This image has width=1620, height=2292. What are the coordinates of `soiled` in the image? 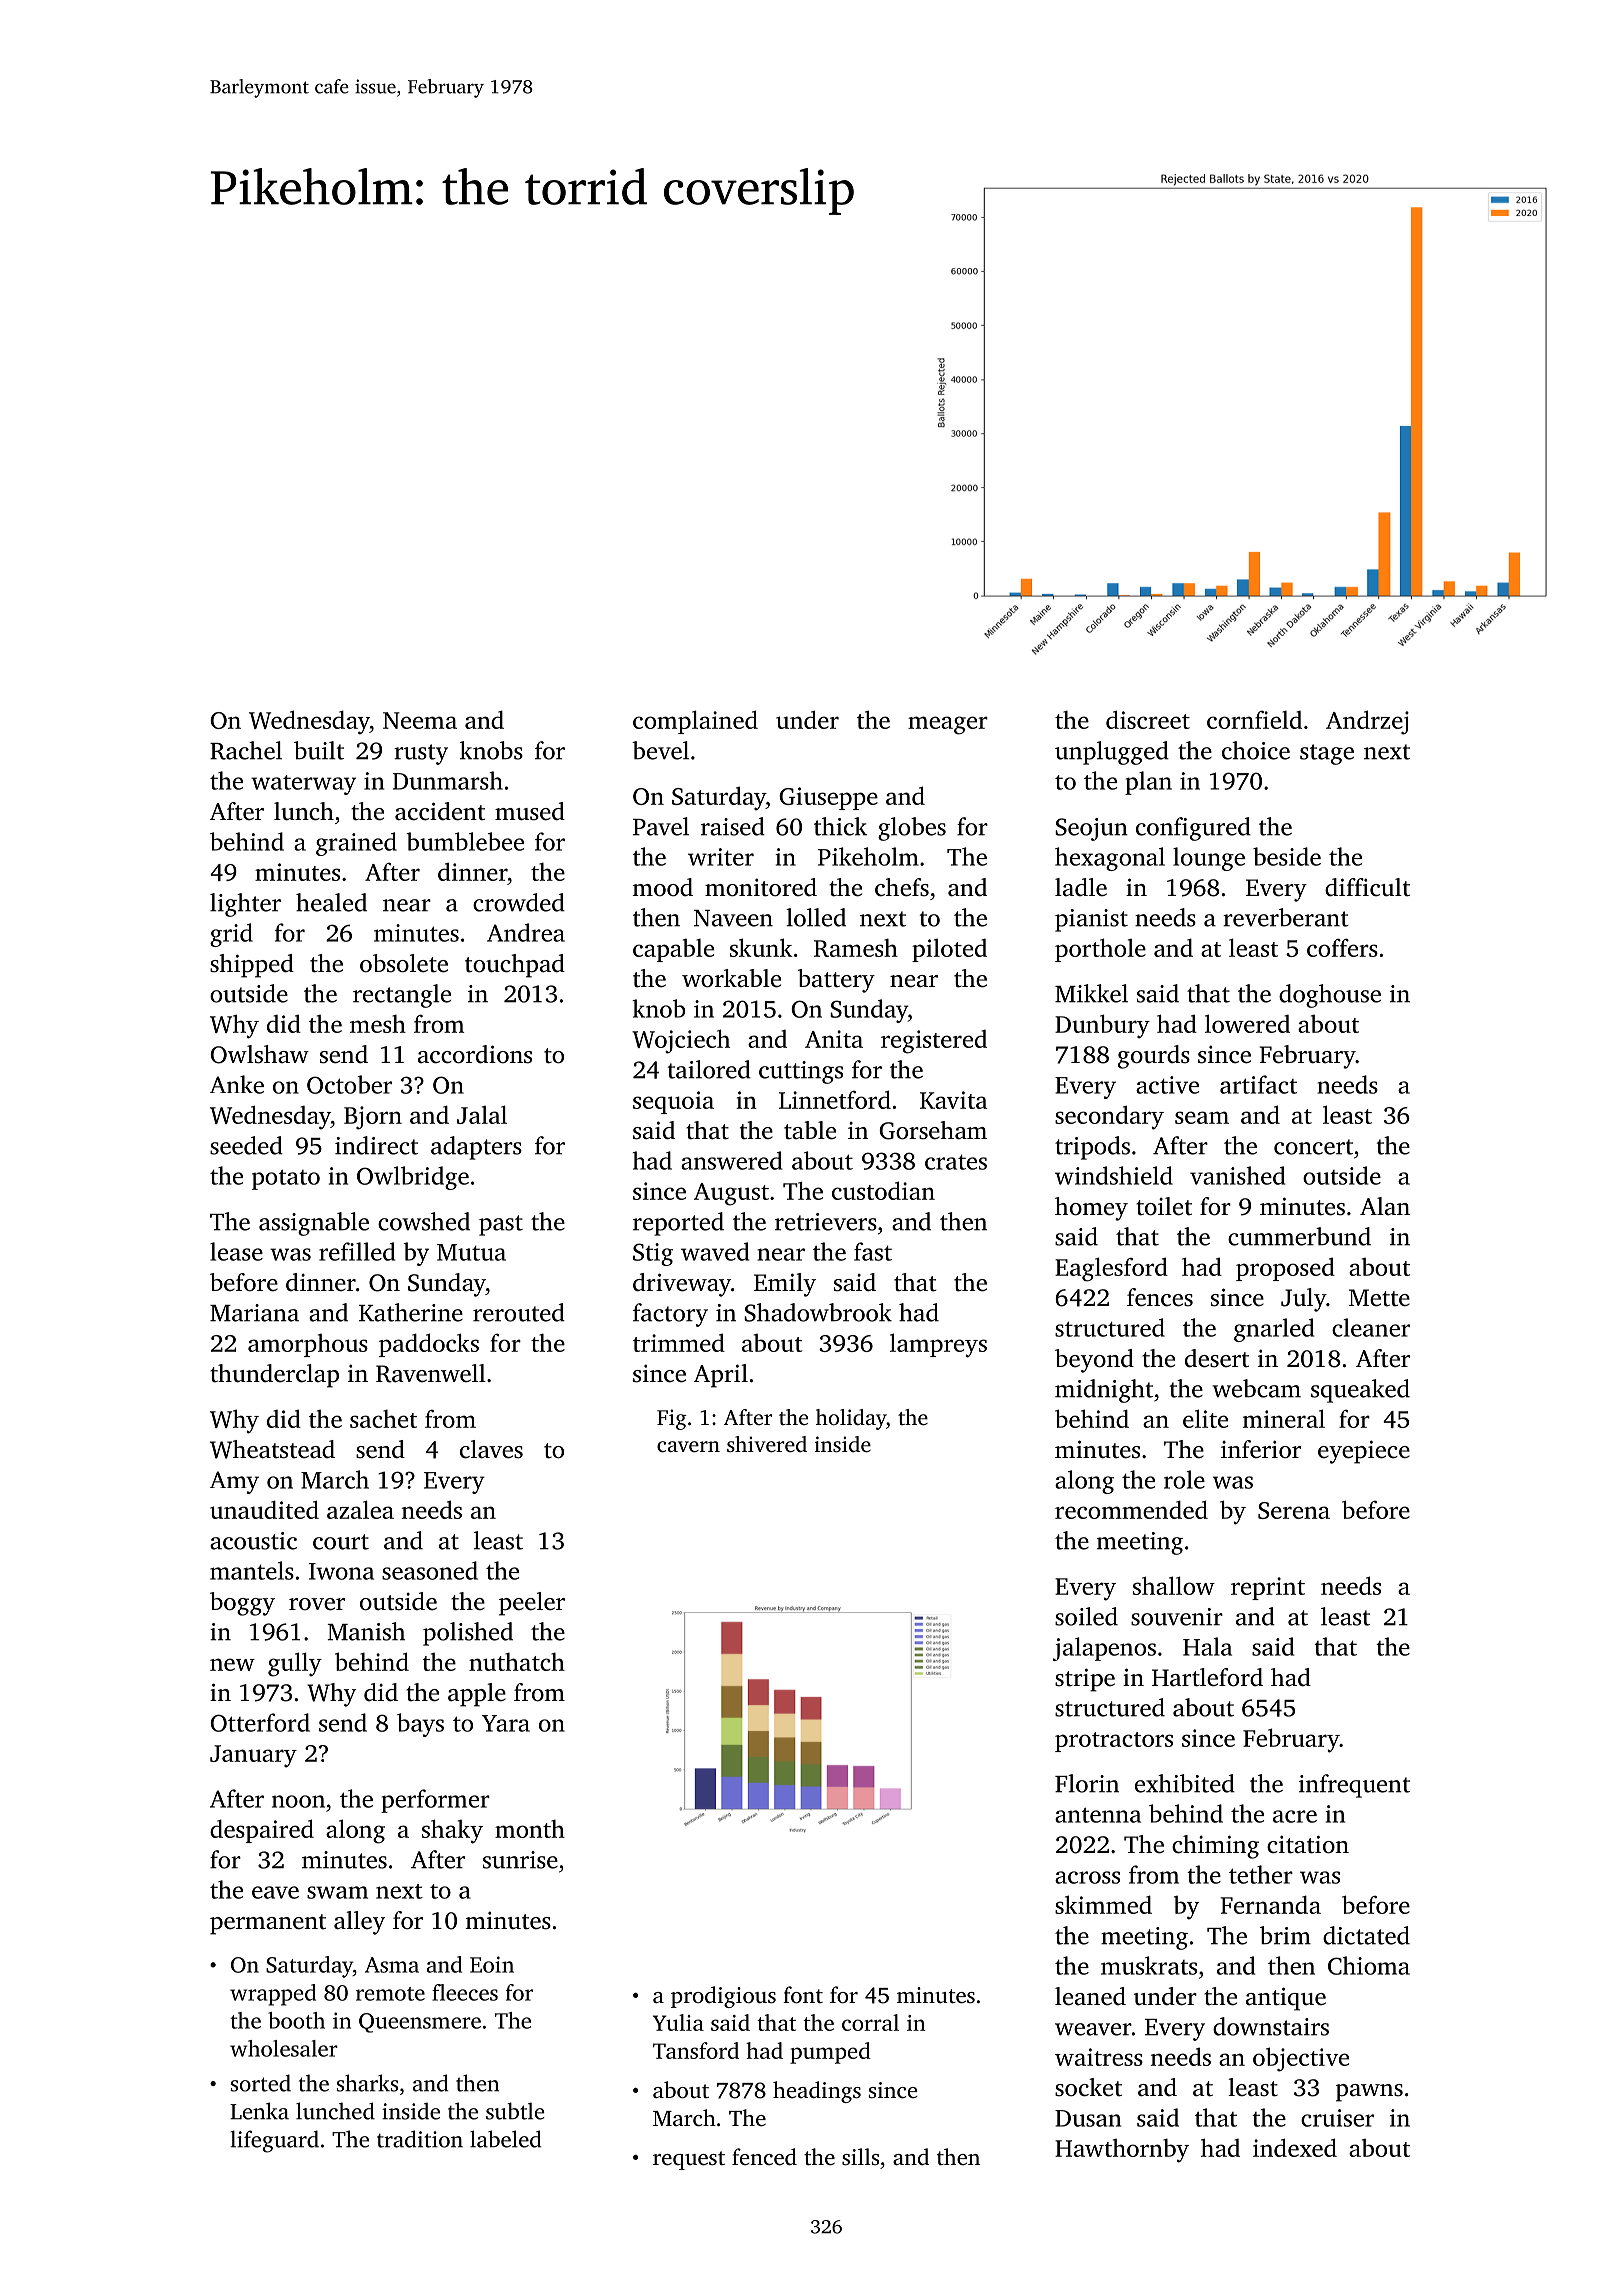 It's located at (1086, 1616).
